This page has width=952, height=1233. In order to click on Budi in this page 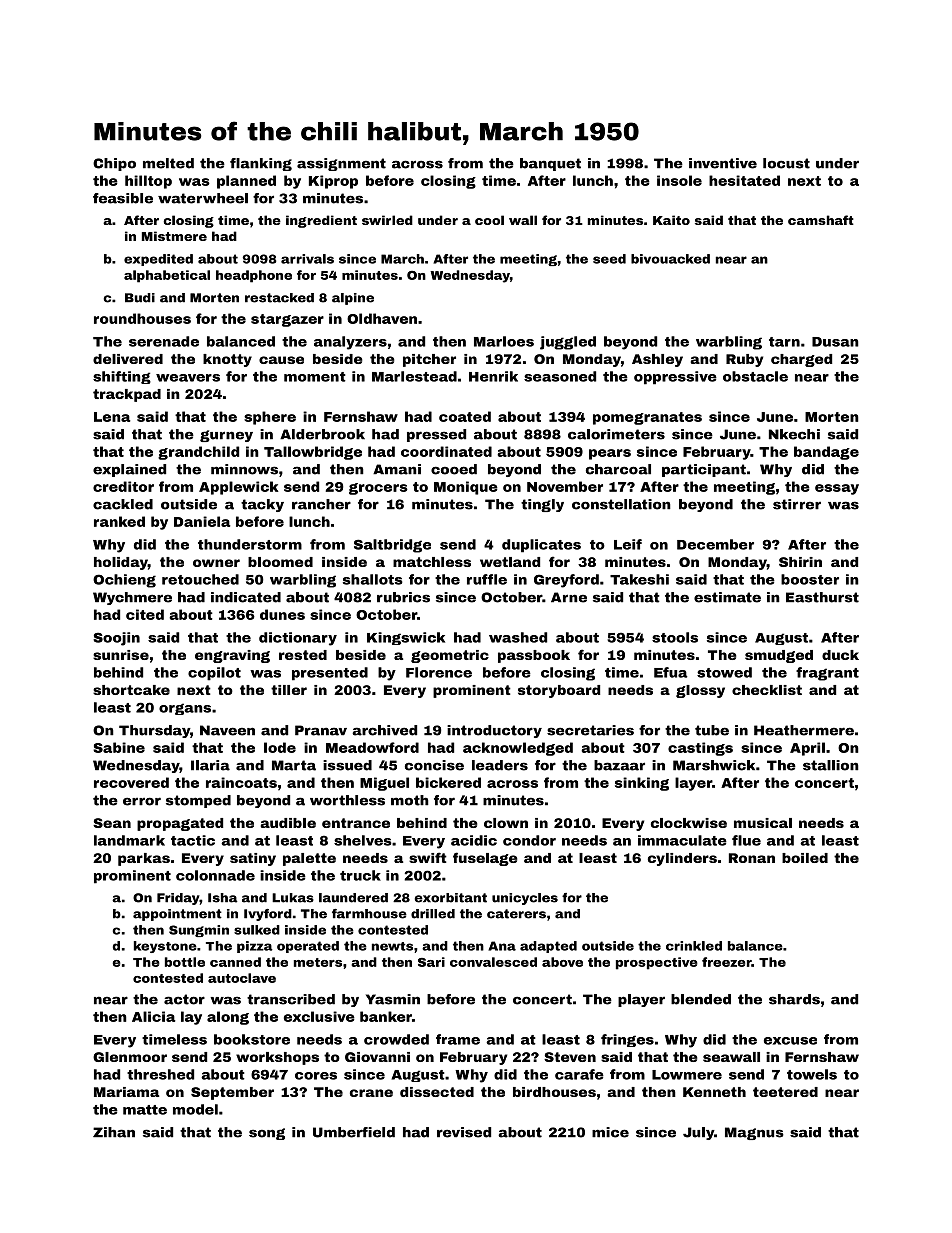, I will do `click(140, 298)`.
